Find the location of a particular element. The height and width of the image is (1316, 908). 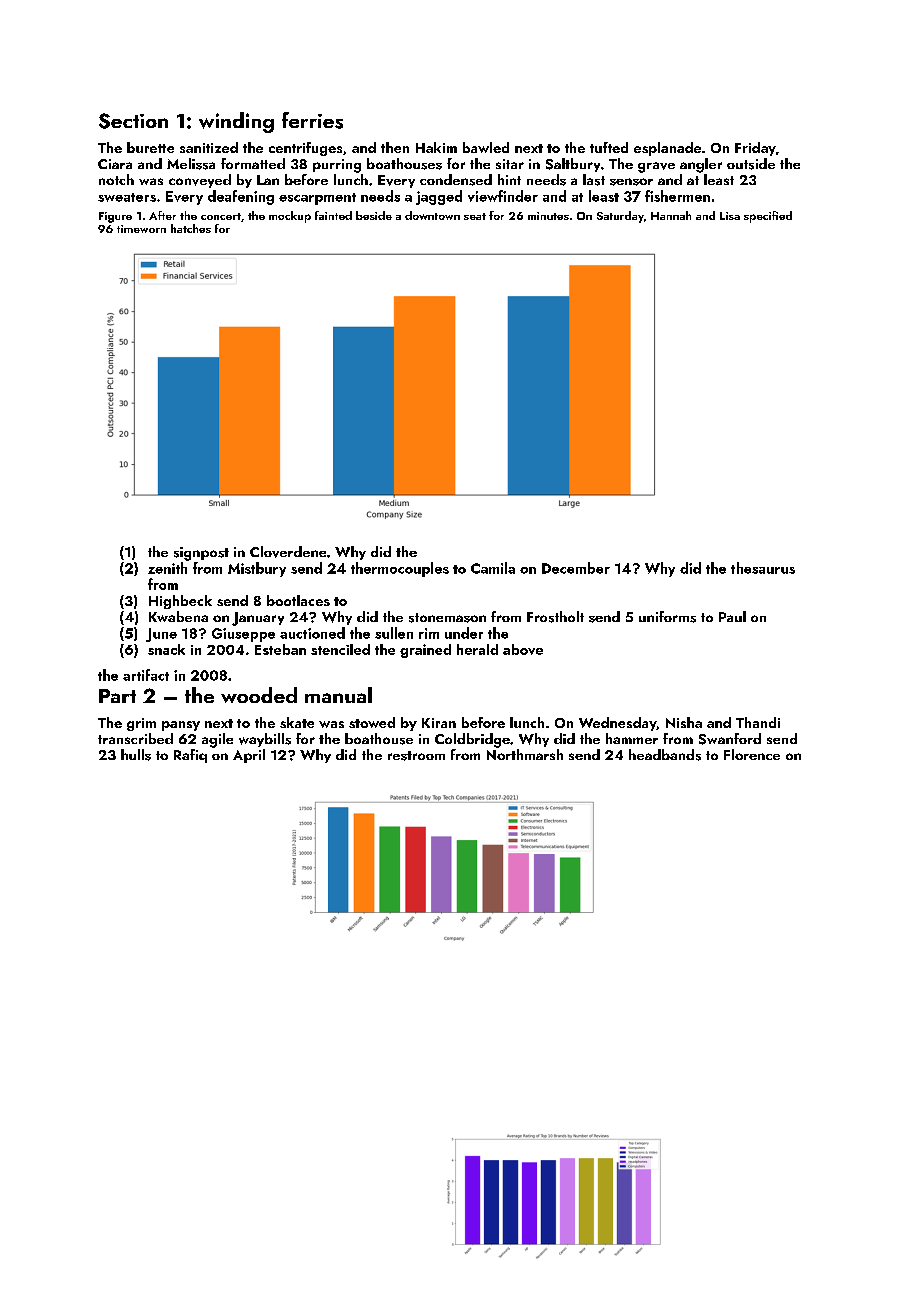

zenith is located at coordinates (167, 568).
